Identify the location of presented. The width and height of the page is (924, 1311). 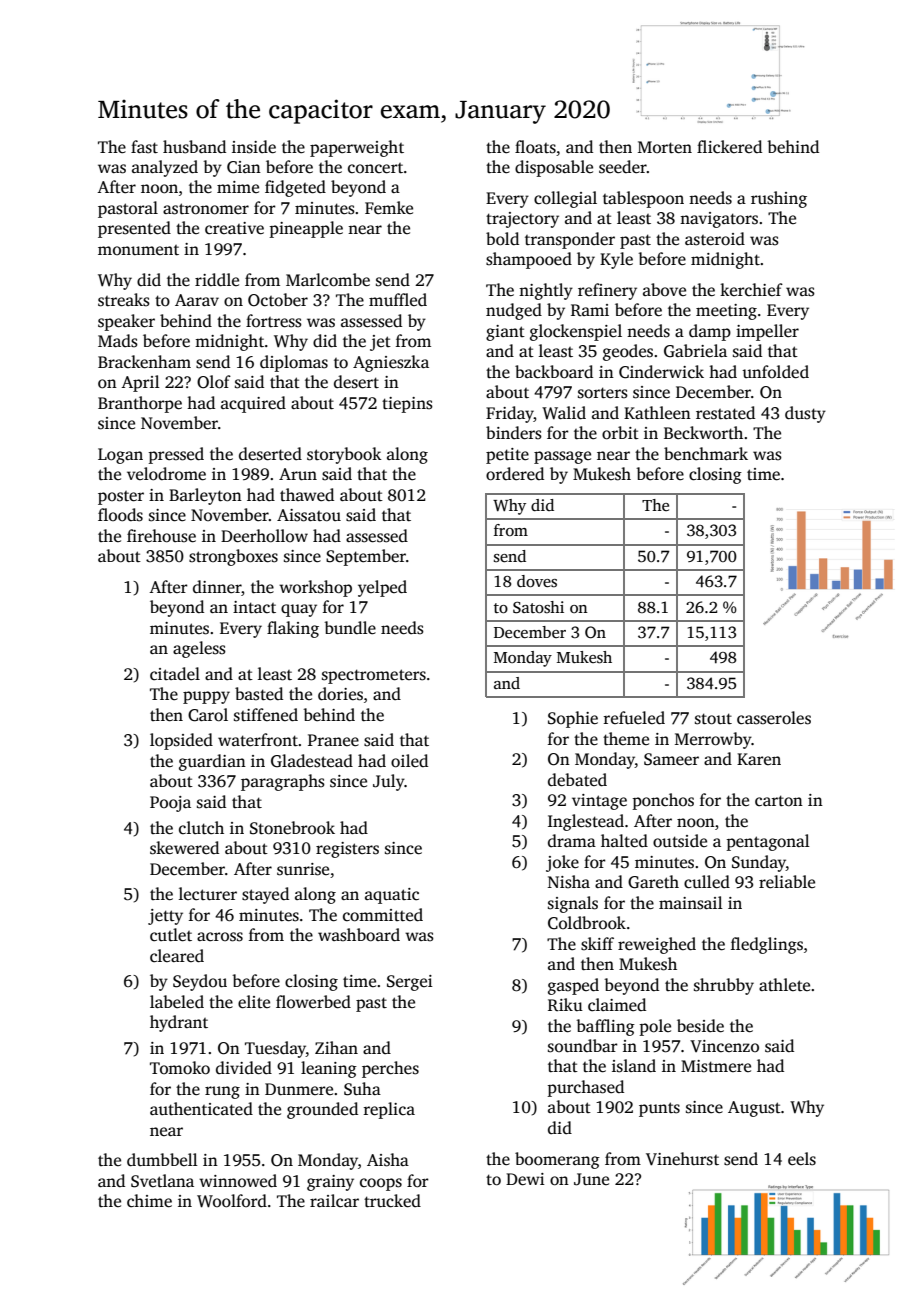
(134, 229).
